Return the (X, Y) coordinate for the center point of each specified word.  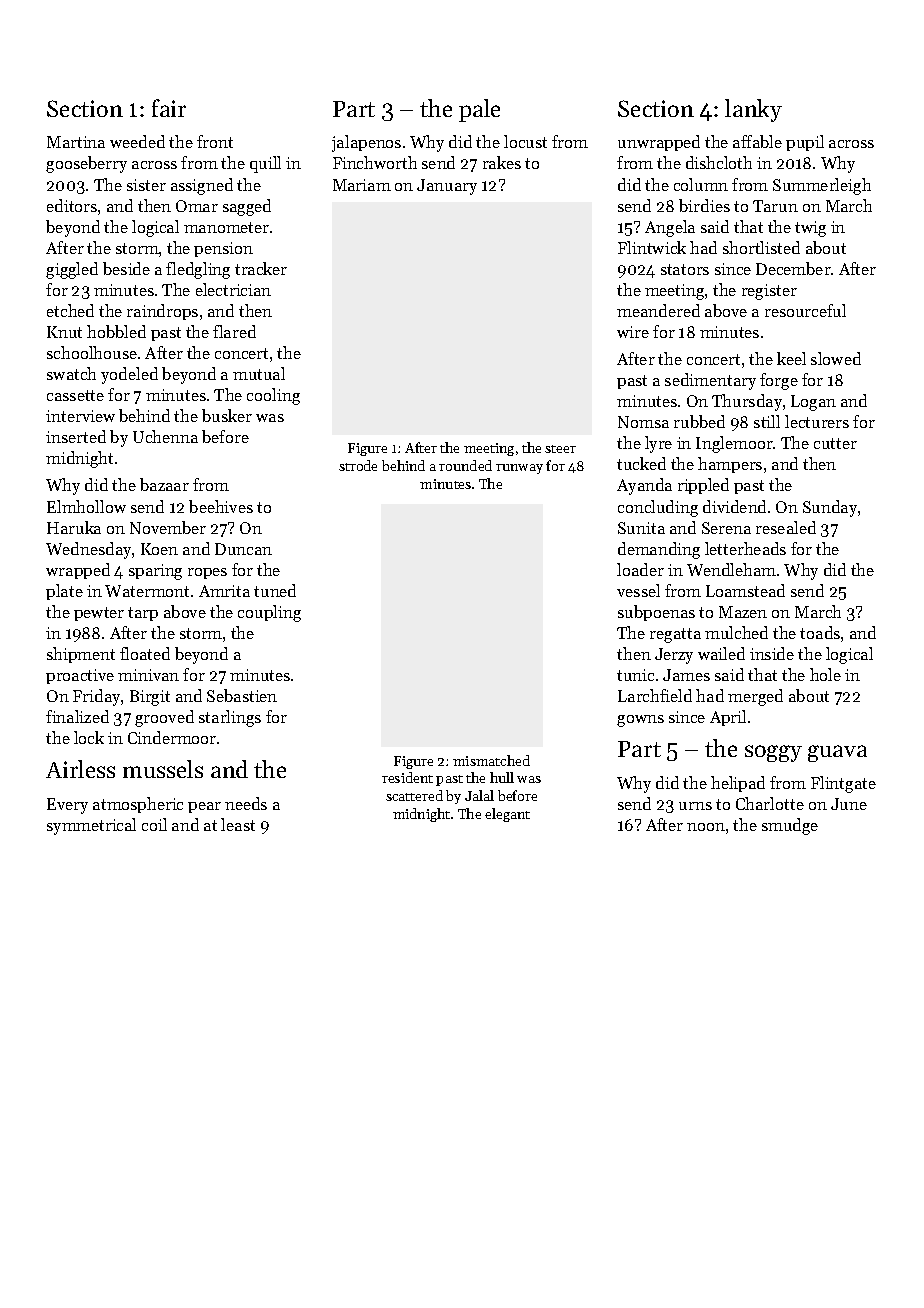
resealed (786, 527)
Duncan (243, 549)
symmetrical (91, 826)
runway (519, 469)
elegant (507, 815)
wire (633, 332)
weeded (137, 141)
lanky (753, 110)
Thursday (747, 402)
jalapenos (366, 143)
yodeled (129, 375)
